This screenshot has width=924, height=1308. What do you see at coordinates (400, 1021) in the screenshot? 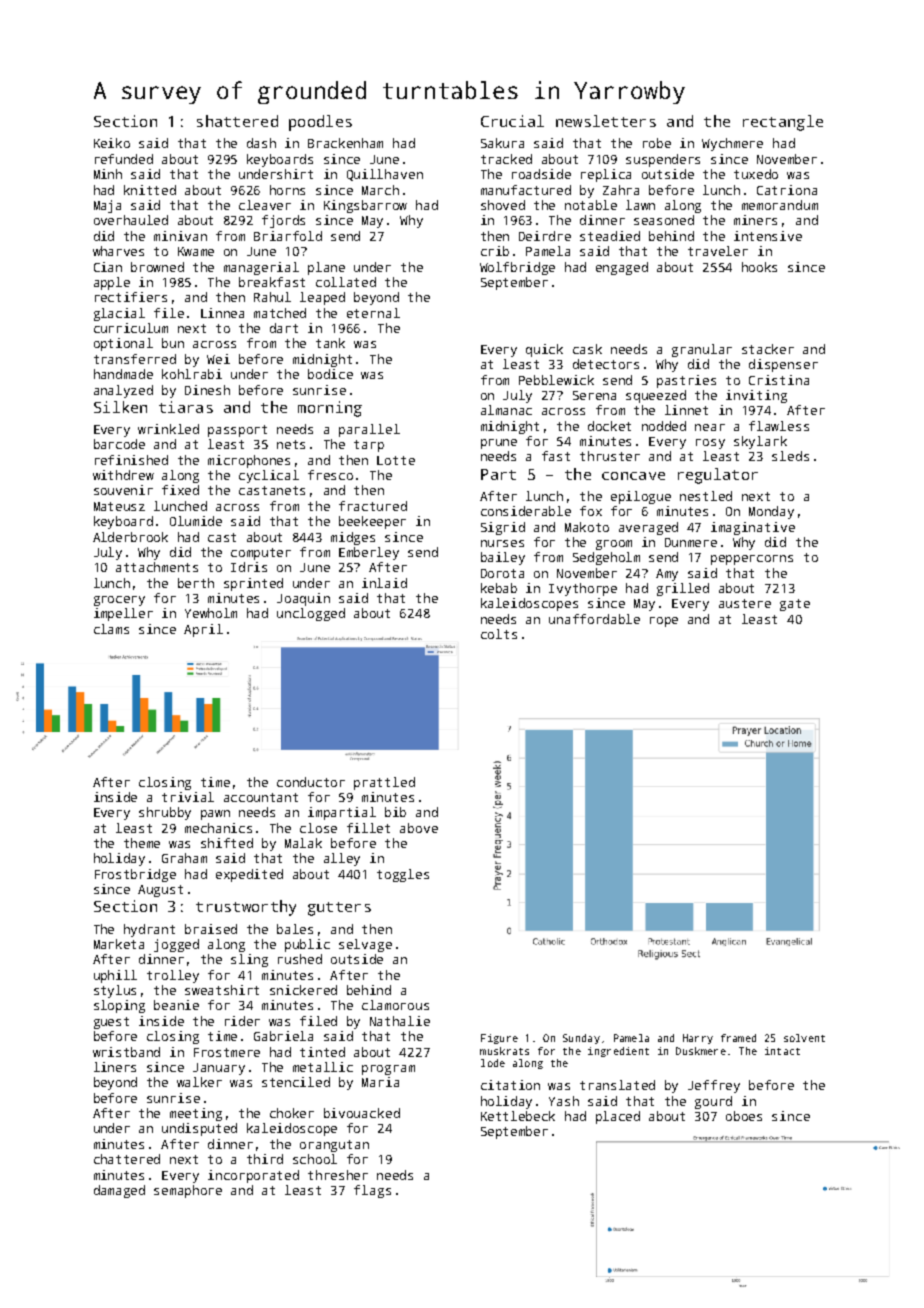
I see `Nathalie` at bounding box center [400, 1021].
